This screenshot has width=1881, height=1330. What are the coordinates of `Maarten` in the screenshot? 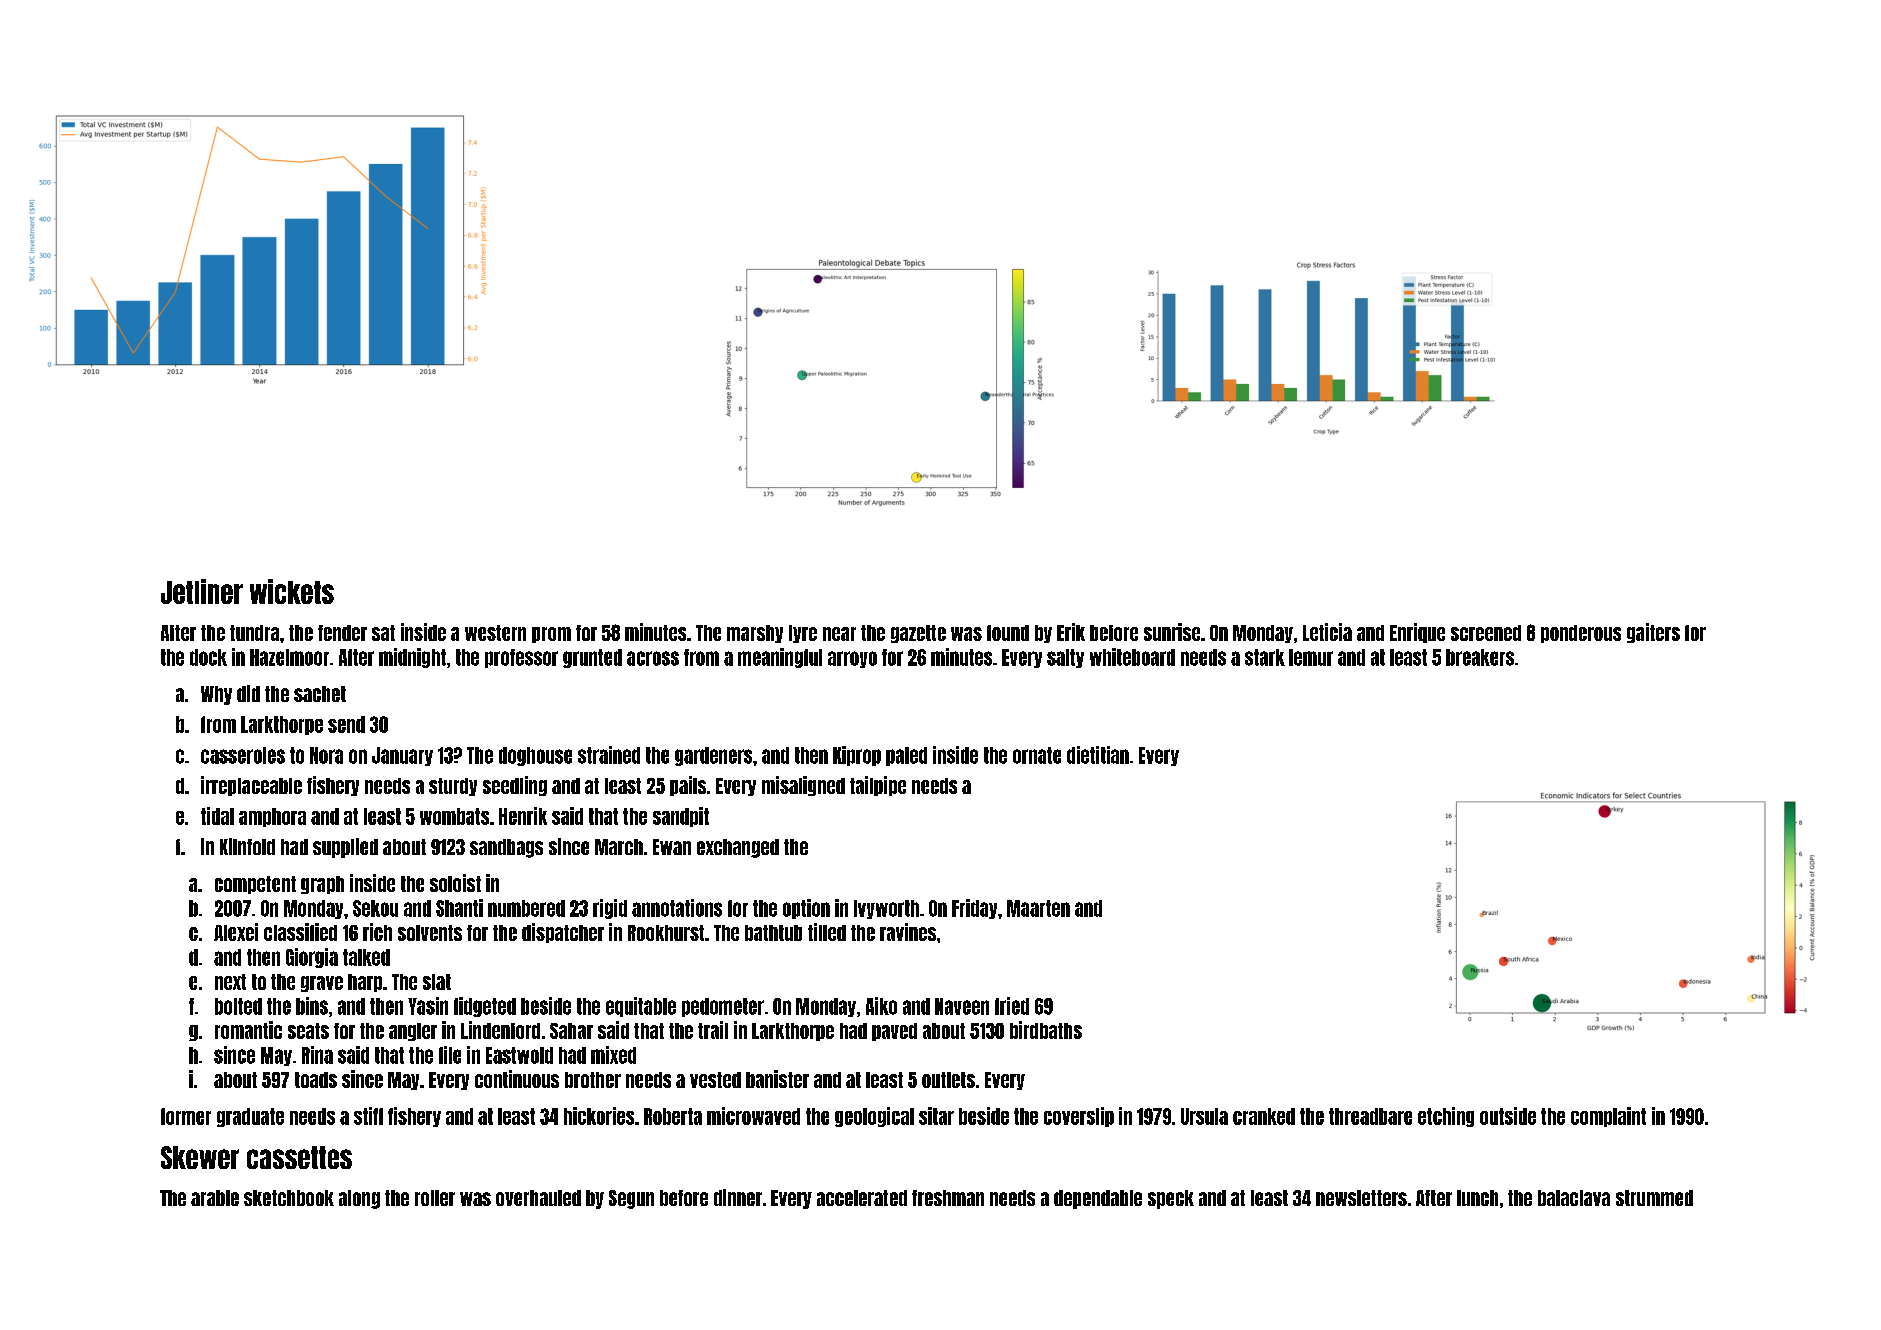 It's located at (1038, 908).
